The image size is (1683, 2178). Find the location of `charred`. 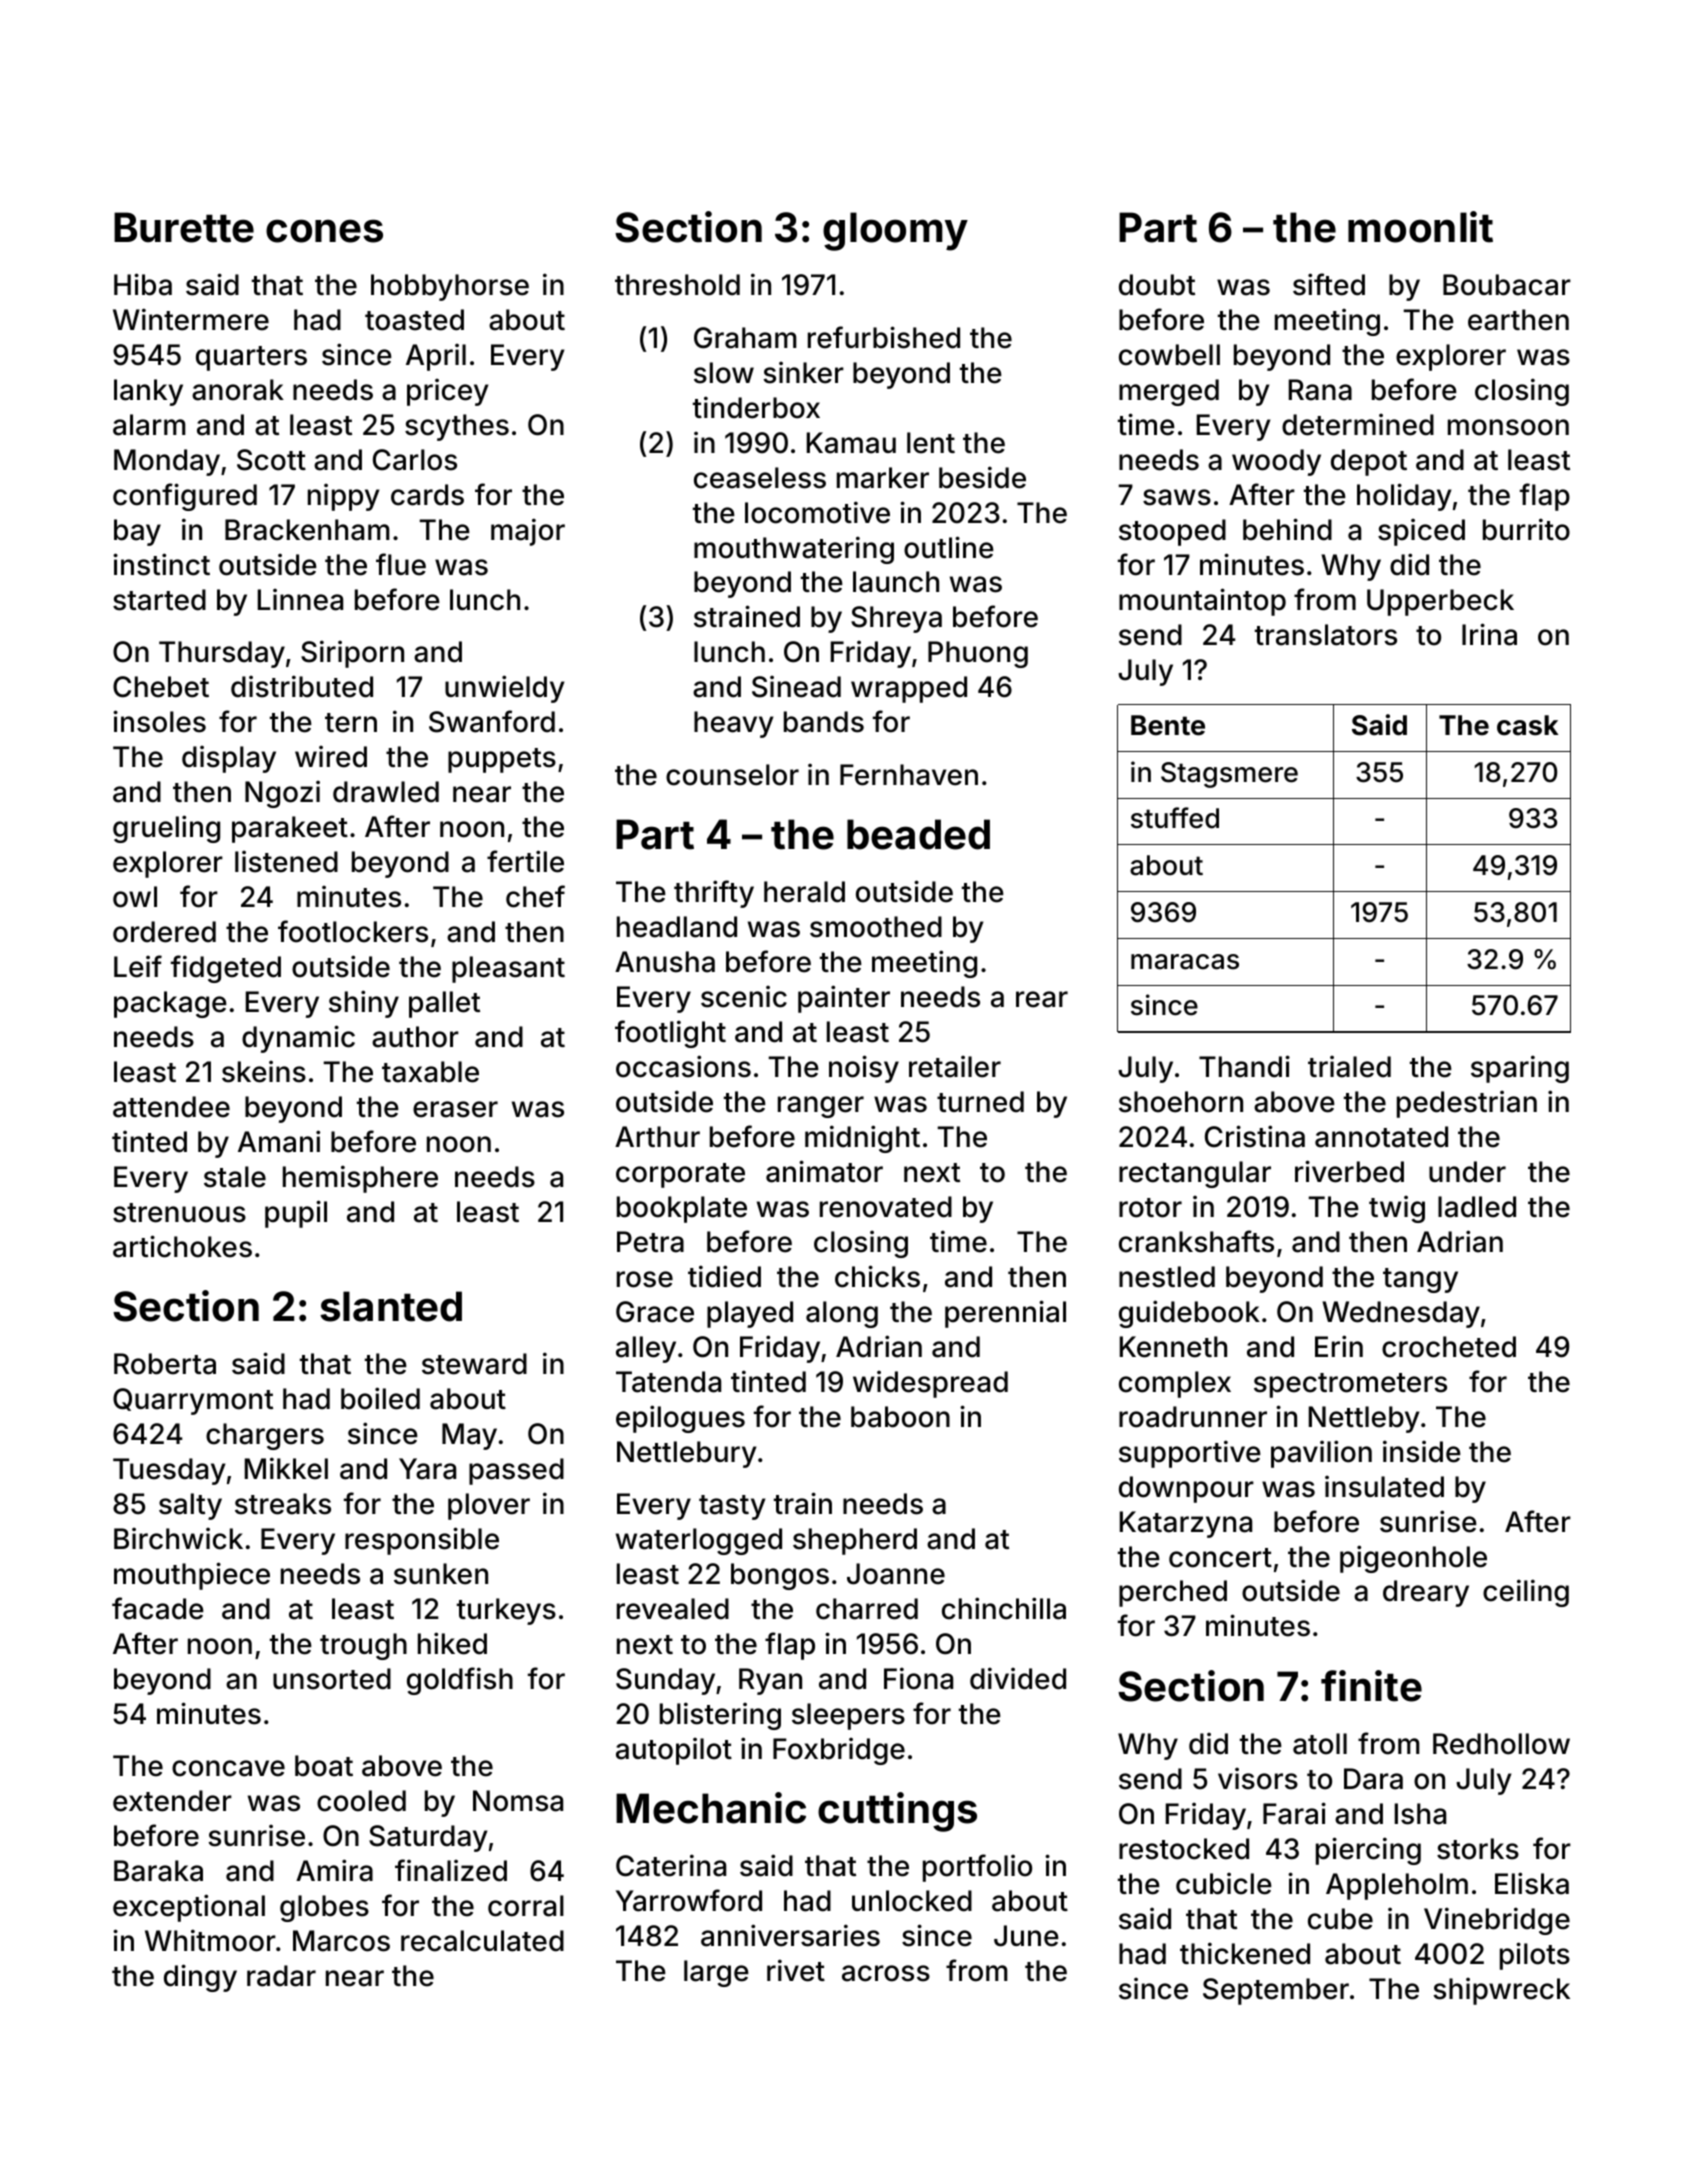

charred is located at coordinates (867, 1609).
